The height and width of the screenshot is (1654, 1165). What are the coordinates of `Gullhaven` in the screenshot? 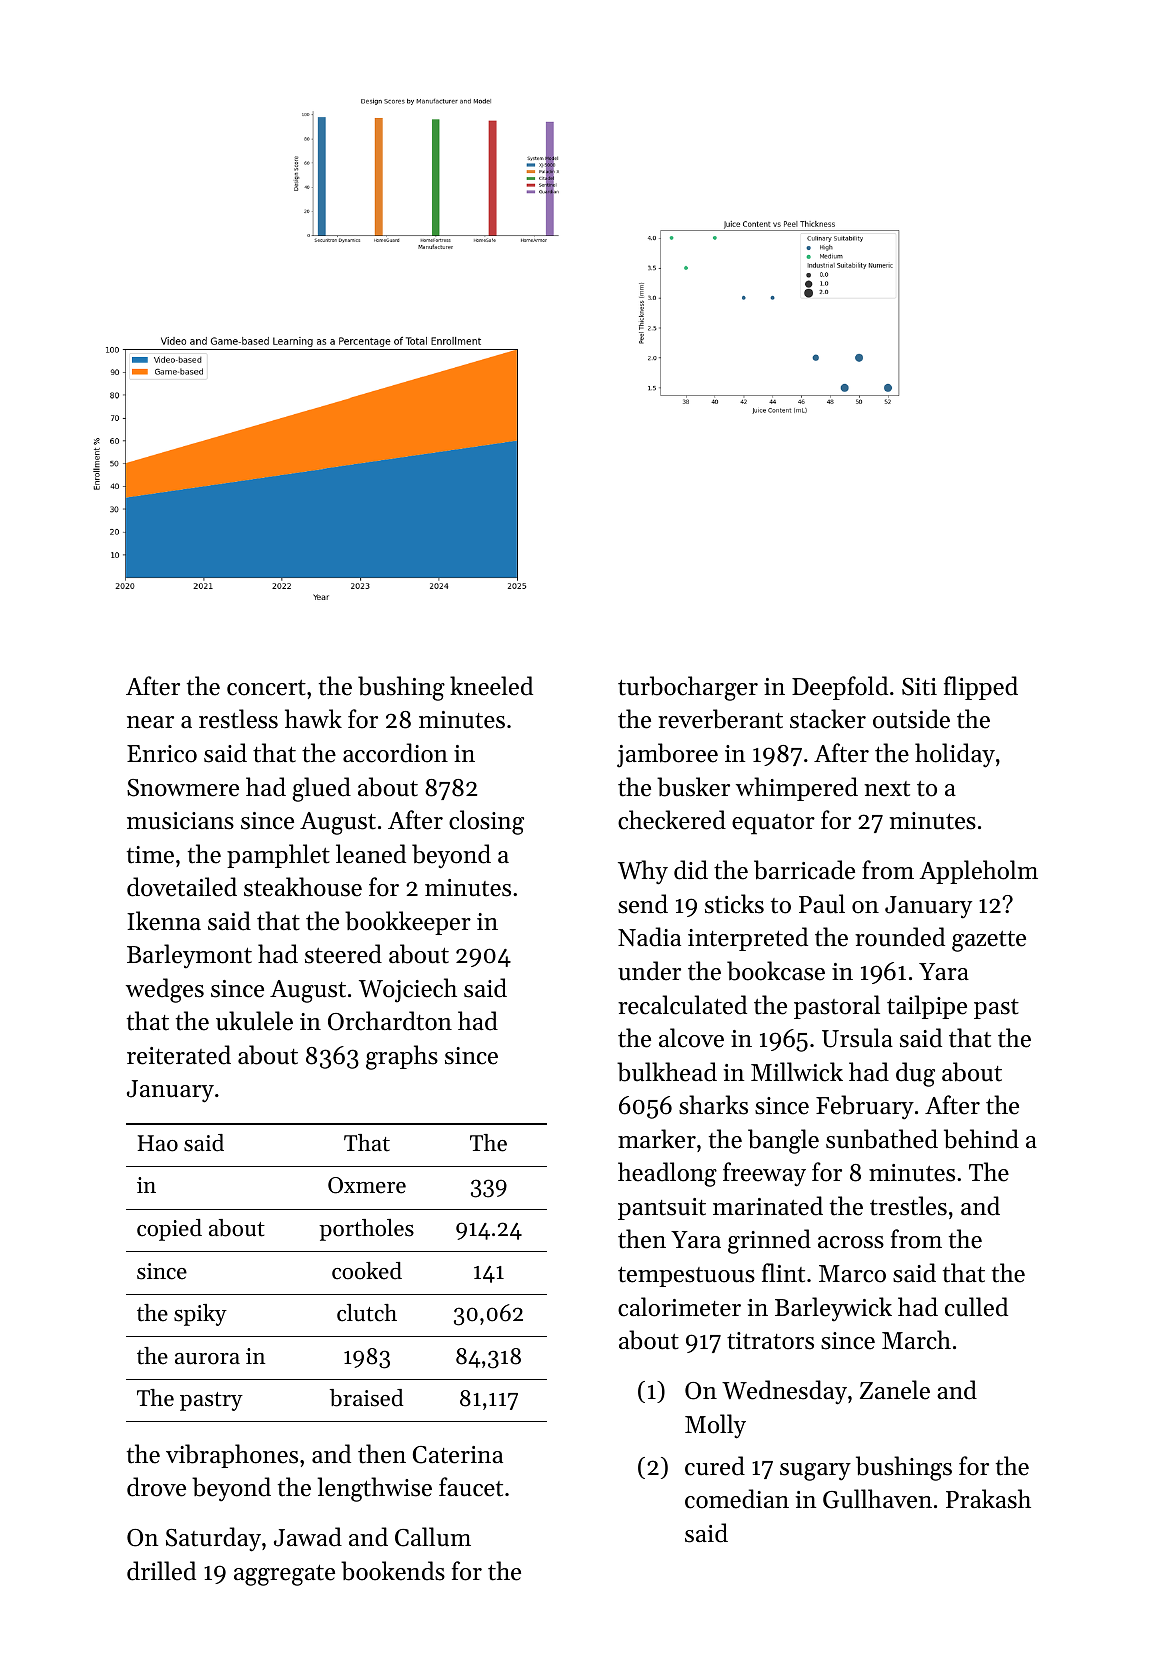 It's located at (877, 1499).
